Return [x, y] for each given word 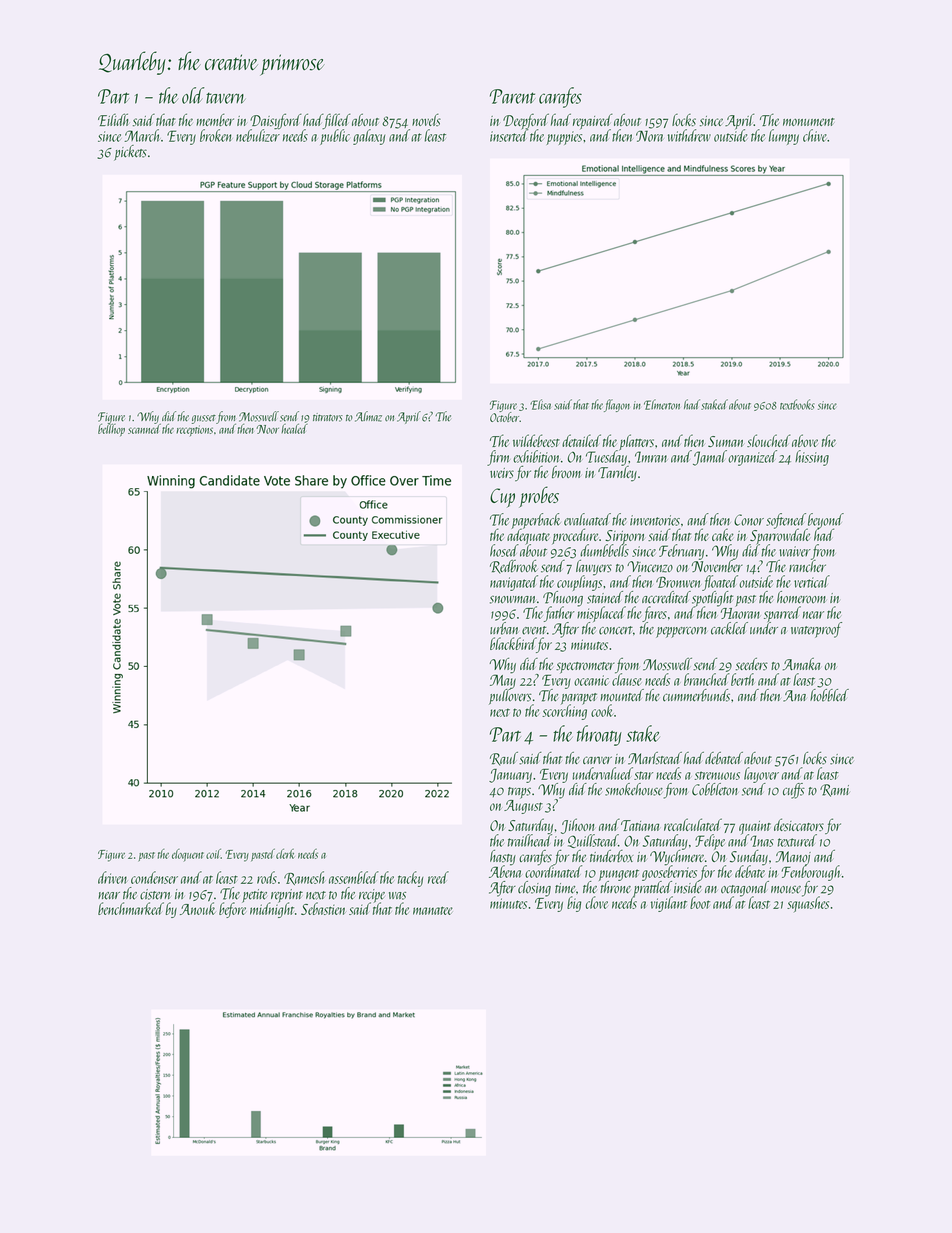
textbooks [797, 404]
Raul [504, 759]
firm [498, 458]
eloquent [188, 855]
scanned [144, 429]
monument [808, 122]
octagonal [745, 888]
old [193, 95]
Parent [512, 96]
